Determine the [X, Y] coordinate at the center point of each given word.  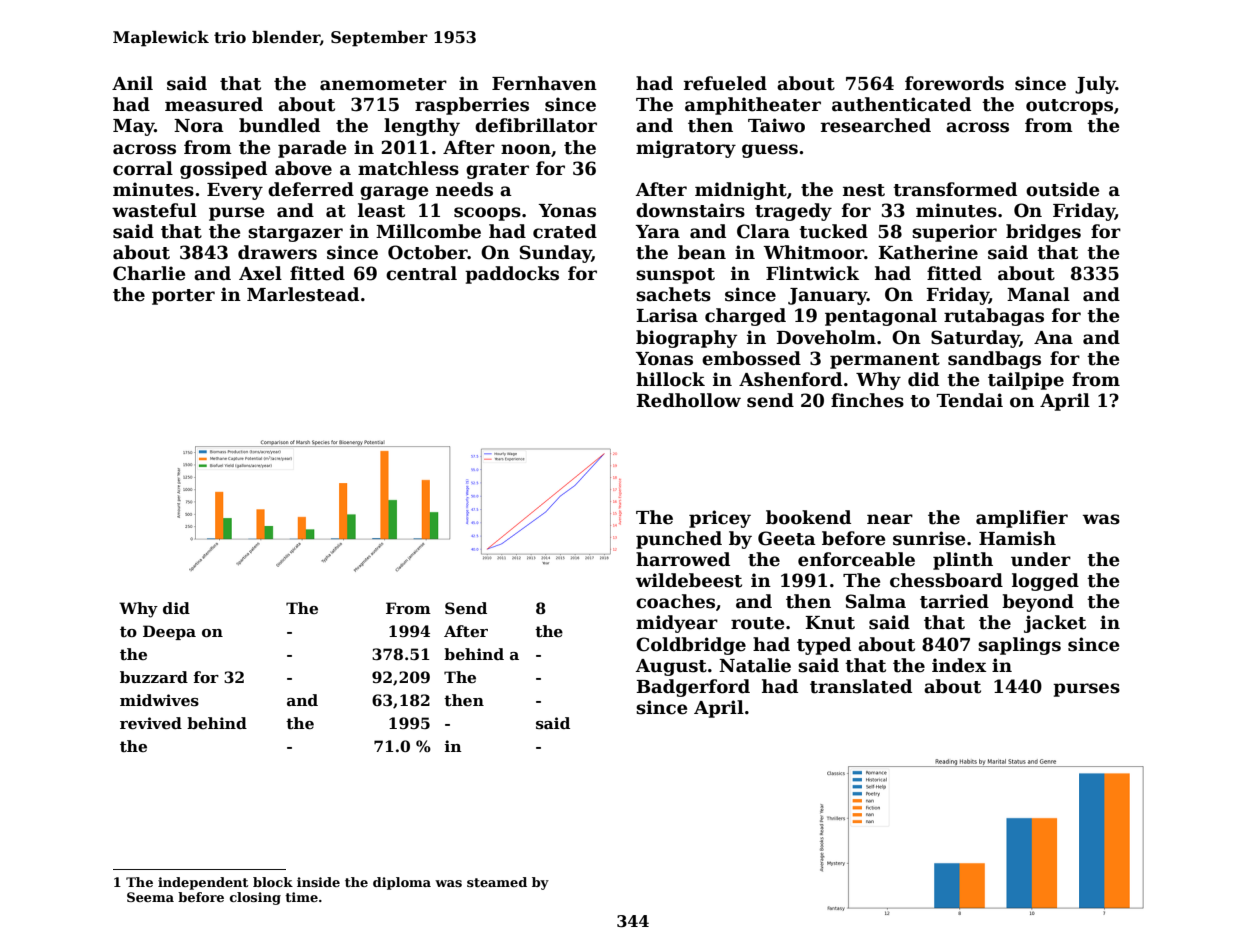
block [273, 882]
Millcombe [428, 231]
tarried [954, 601]
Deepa [169, 632]
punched [679, 540]
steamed [497, 882]
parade [312, 149]
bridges [1043, 233]
